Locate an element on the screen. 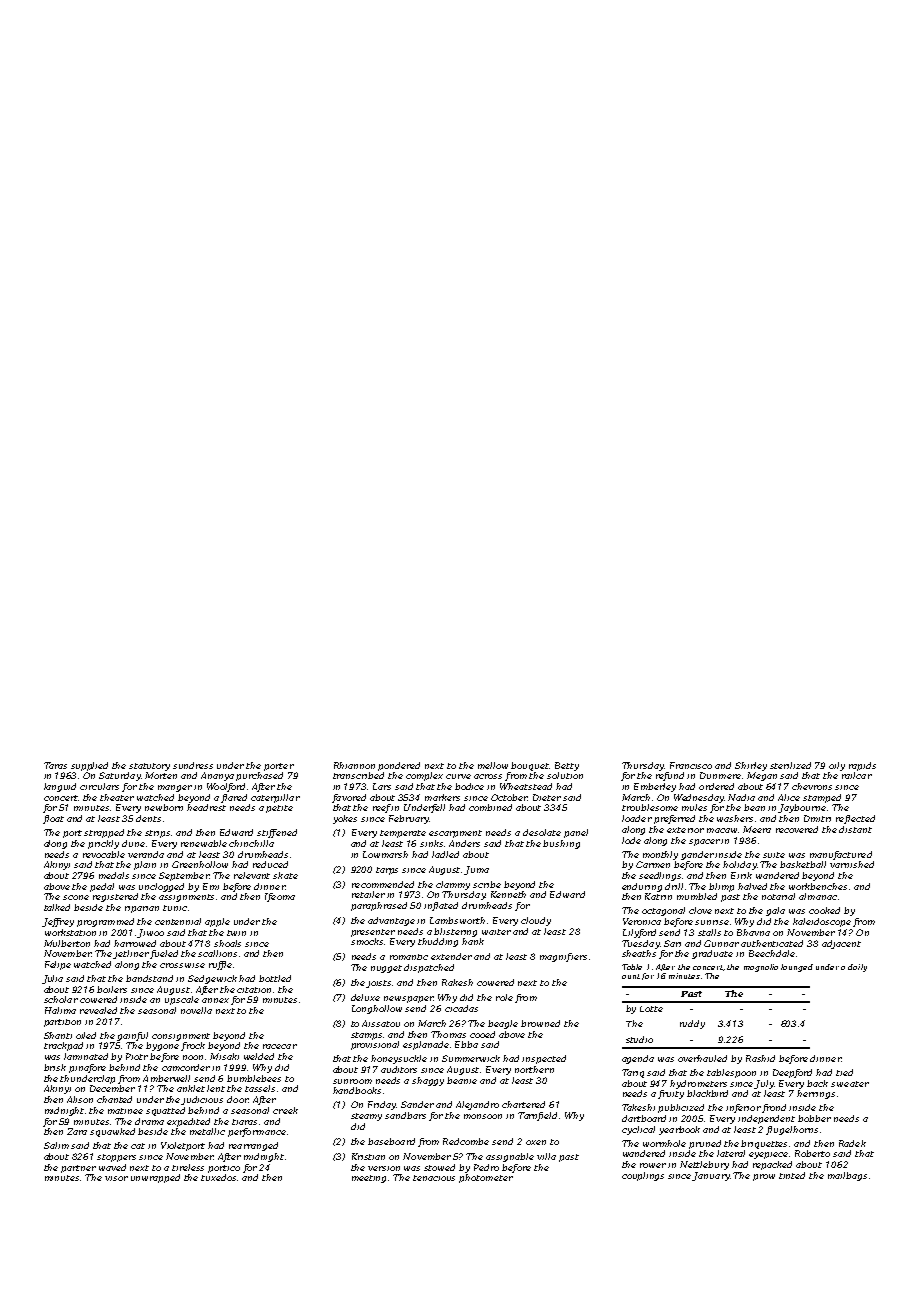  sterilized is located at coordinates (790, 765).
